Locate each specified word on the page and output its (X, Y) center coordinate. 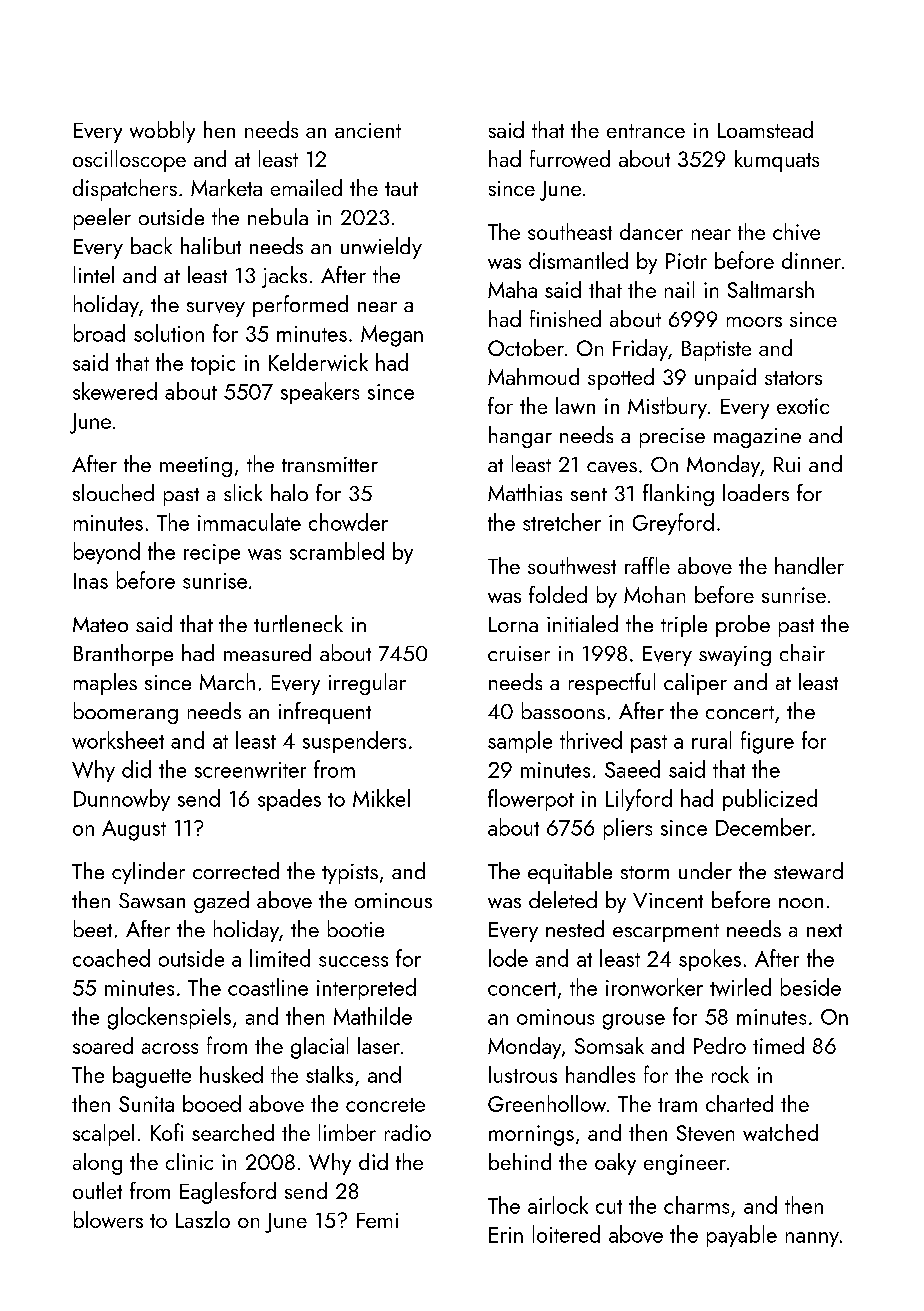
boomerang (126, 713)
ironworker (654, 987)
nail (679, 289)
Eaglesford (228, 1193)
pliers (628, 829)
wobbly (162, 132)
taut (401, 189)
